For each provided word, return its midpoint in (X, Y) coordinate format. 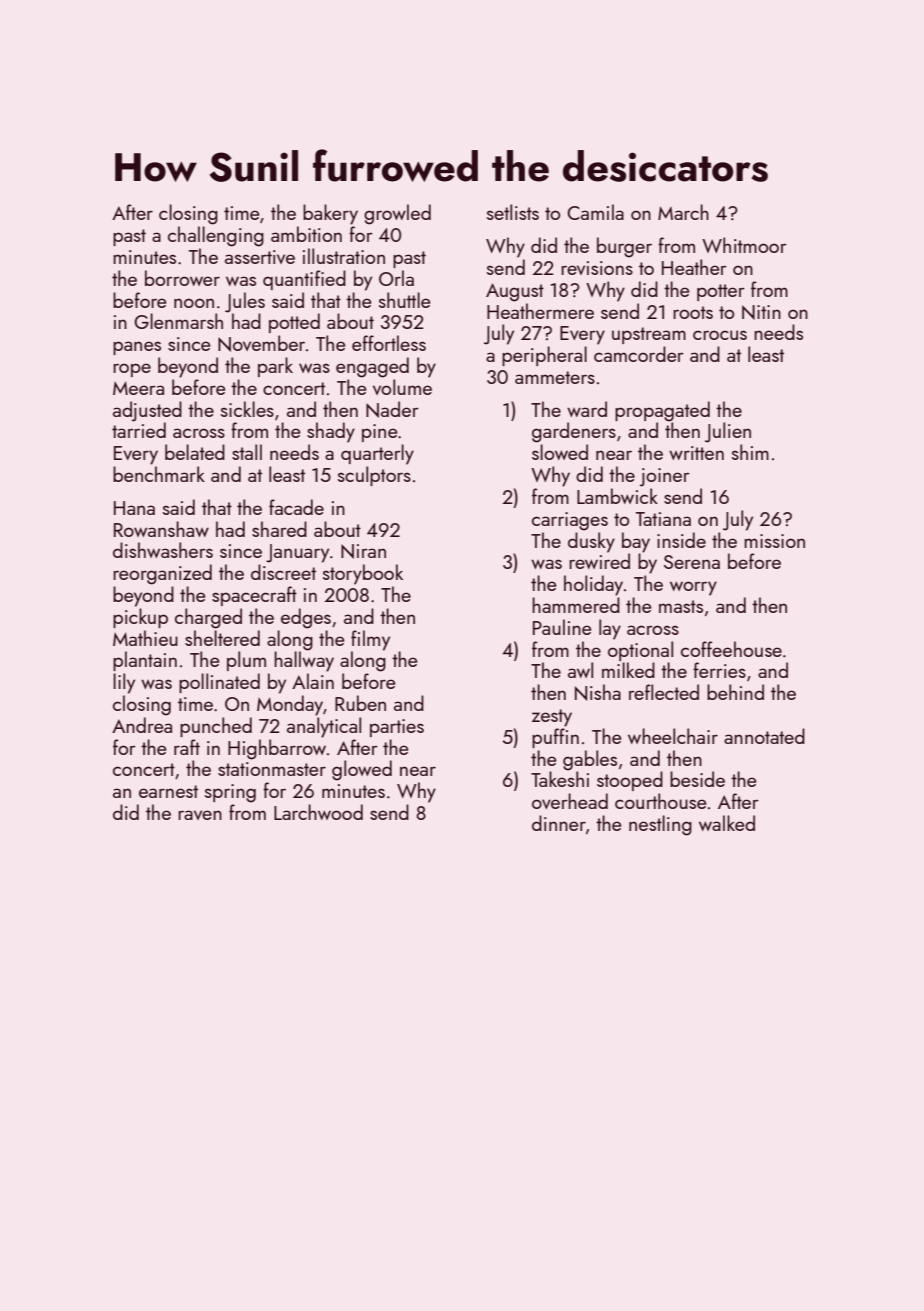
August (515, 292)
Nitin (761, 312)
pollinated (219, 683)
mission (774, 541)
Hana (134, 508)
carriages (570, 521)
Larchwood (318, 812)
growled (397, 214)
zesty (552, 718)
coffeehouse (731, 649)
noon (194, 303)
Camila (595, 212)
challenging (216, 236)
